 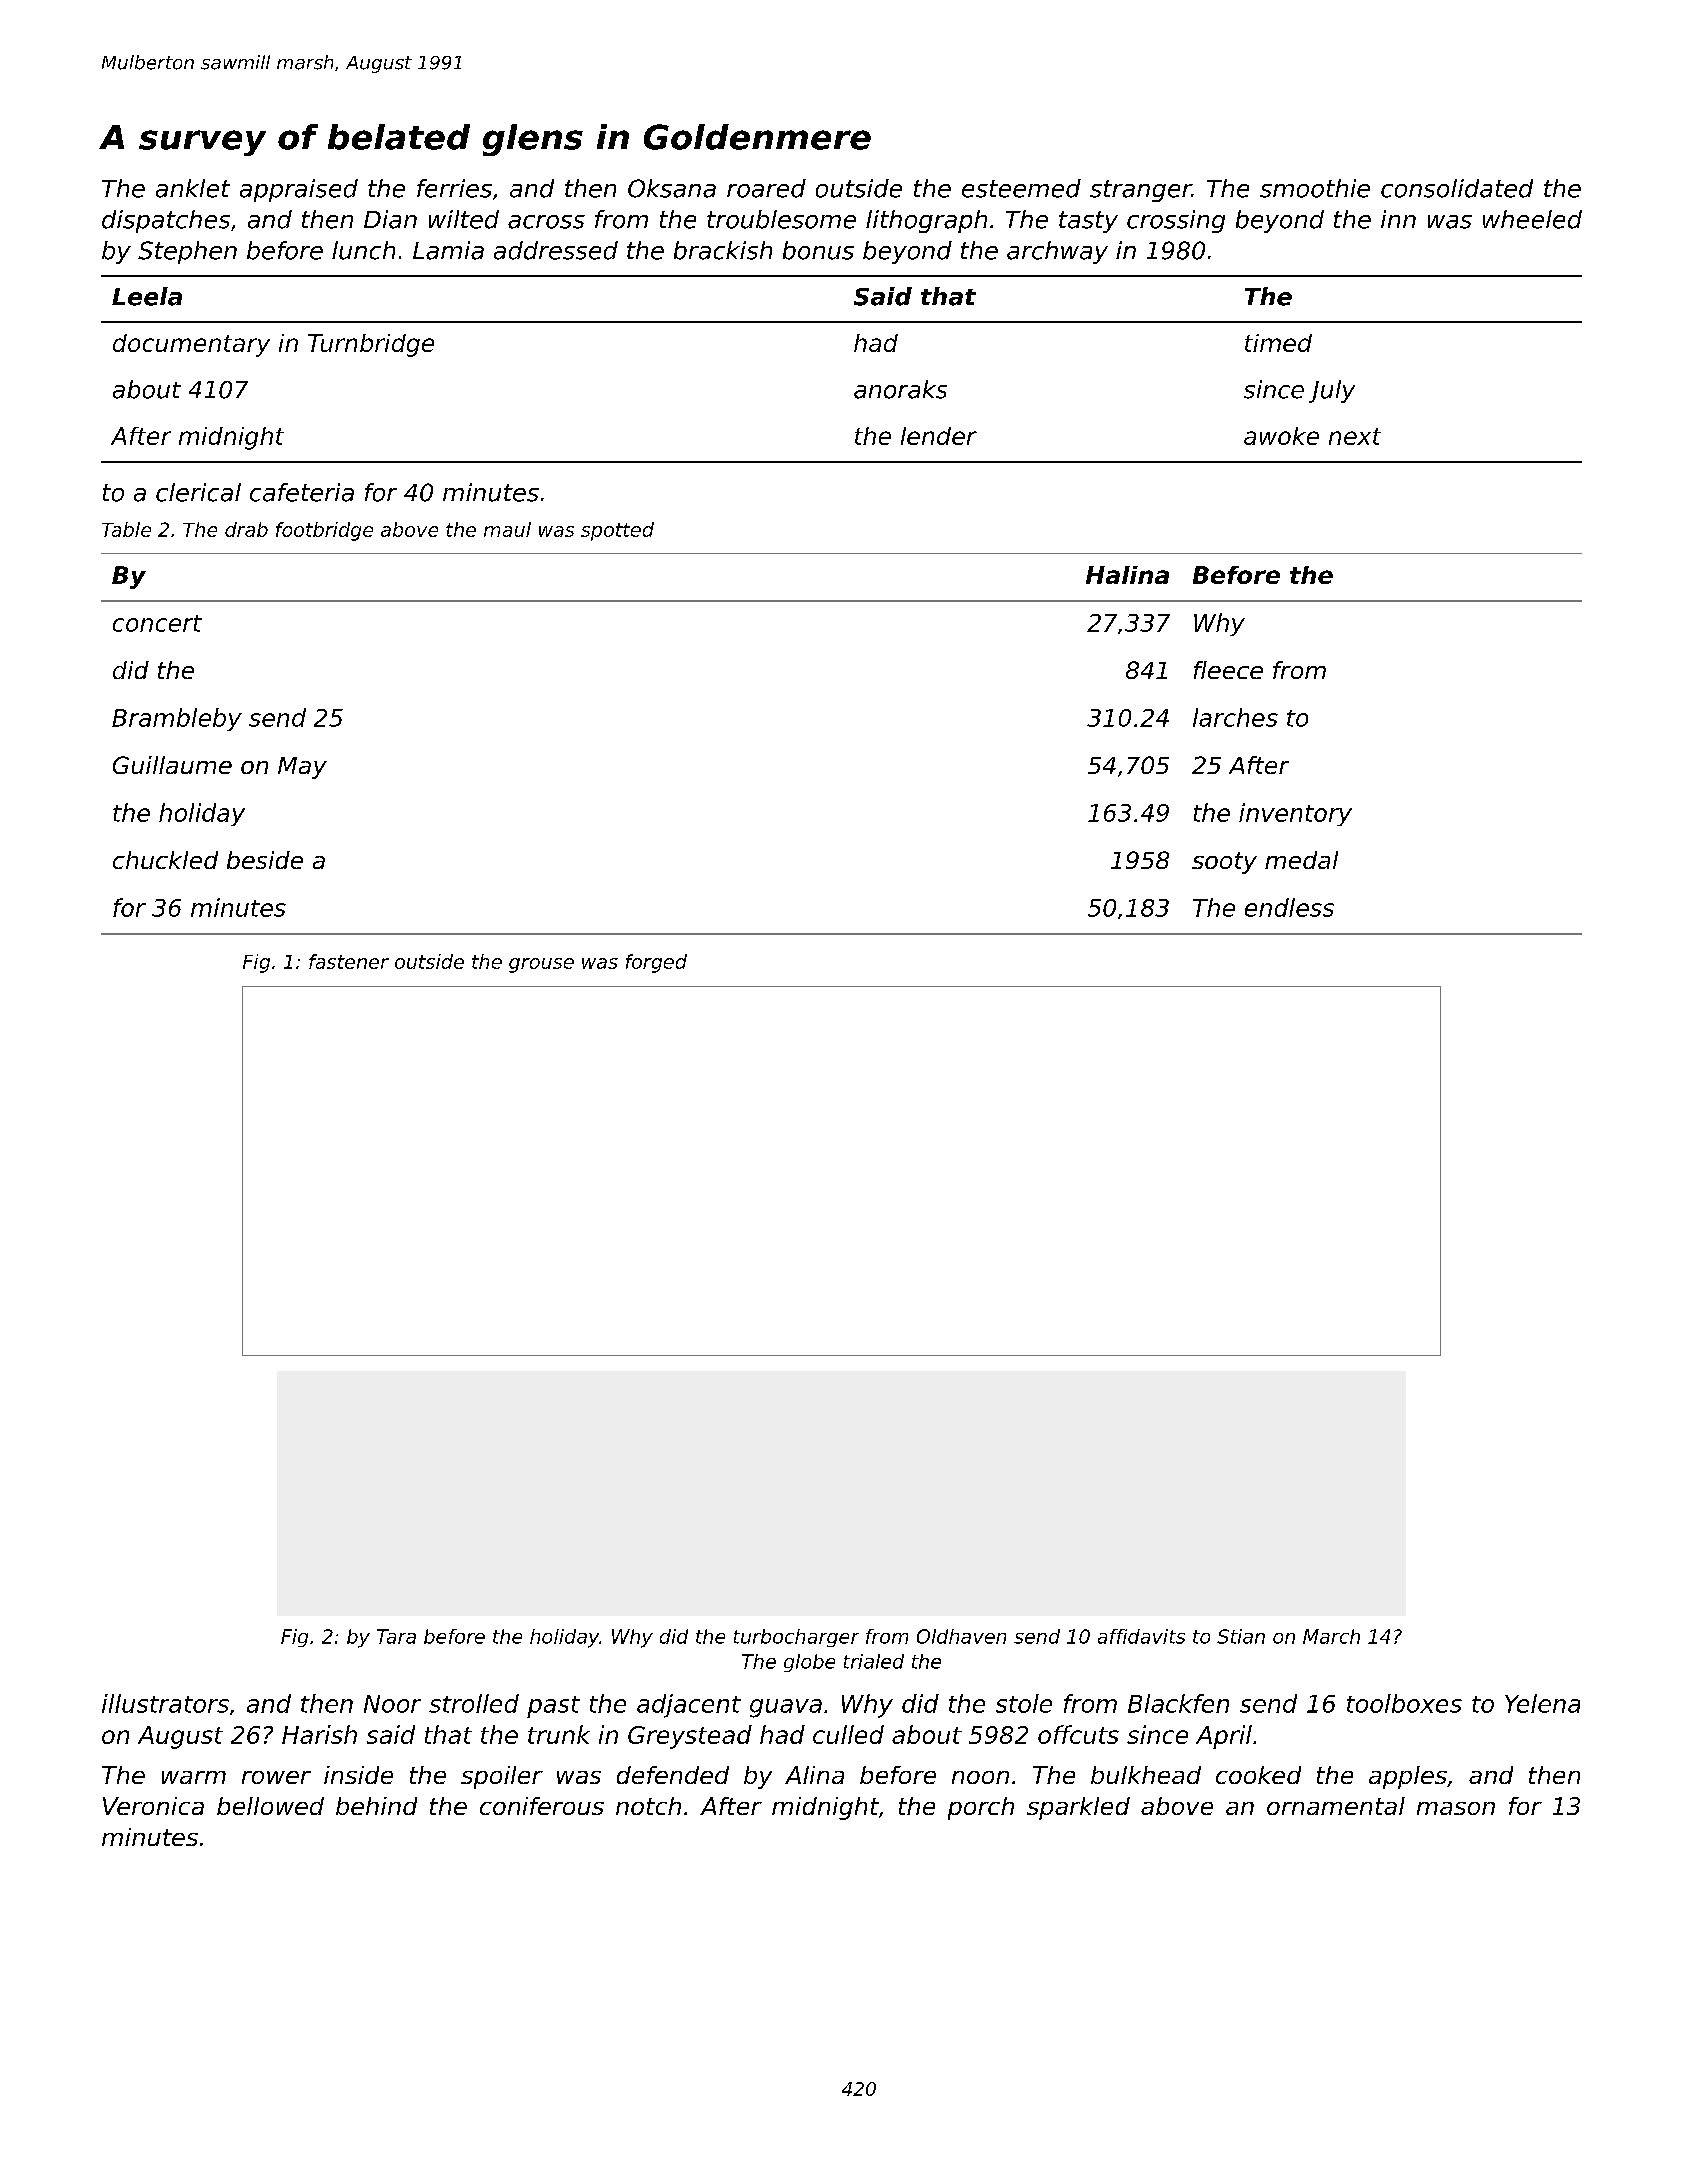 What do you see at coordinates (617, 531) in the screenshot?
I see `spotted` at bounding box center [617, 531].
